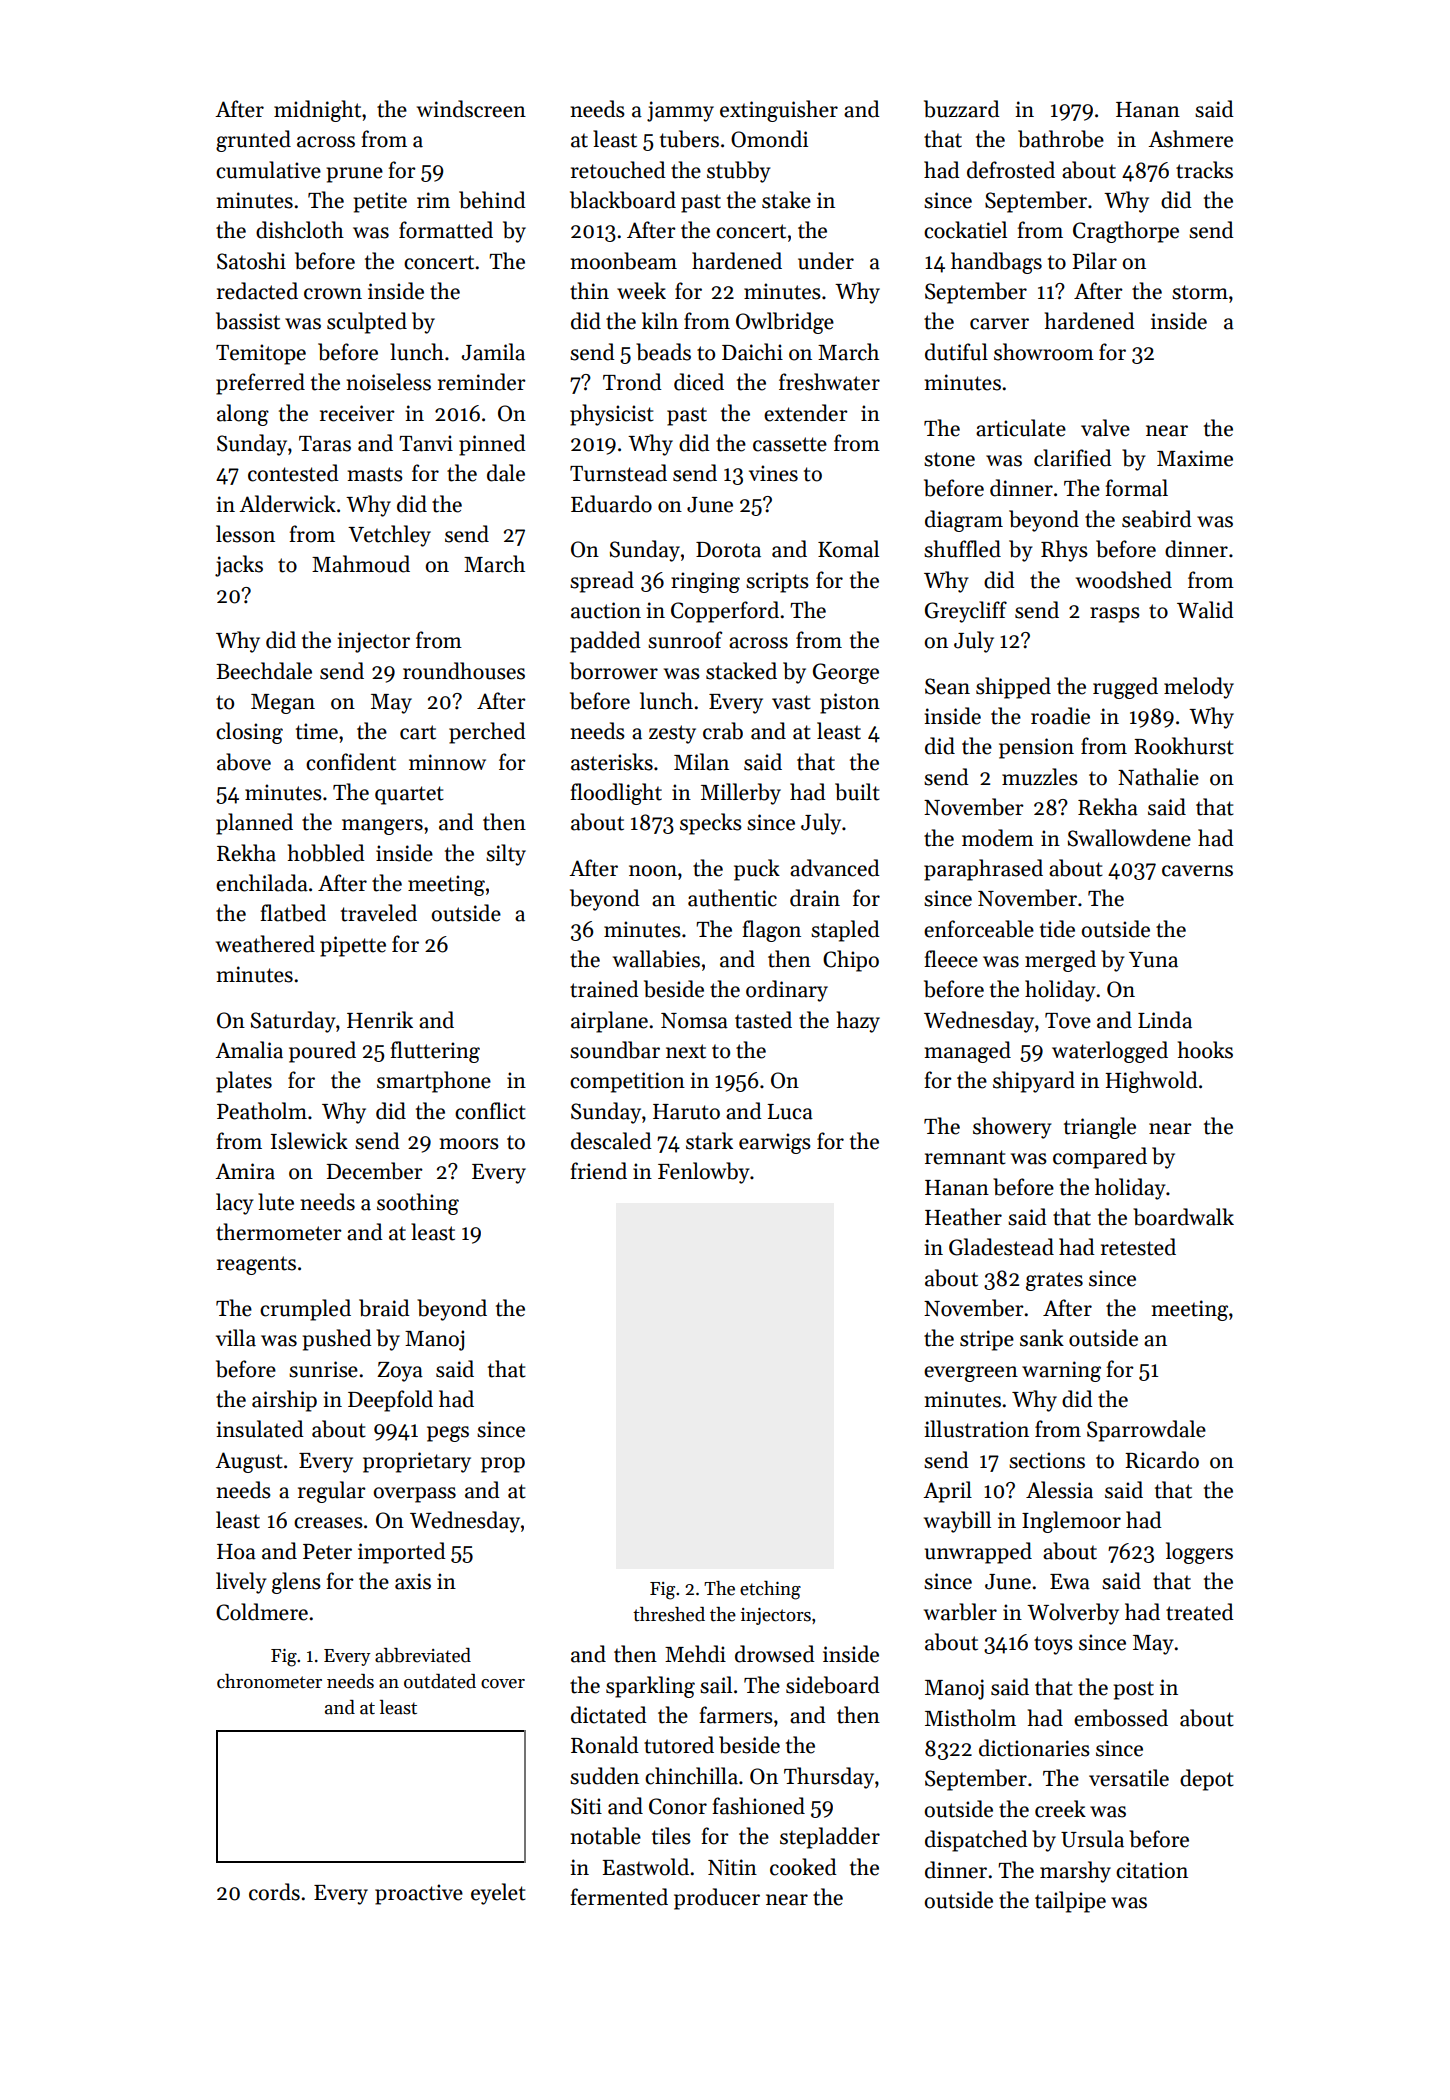 This screenshot has width=1450, height=2100. I want to click on time, so click(317, 731).
